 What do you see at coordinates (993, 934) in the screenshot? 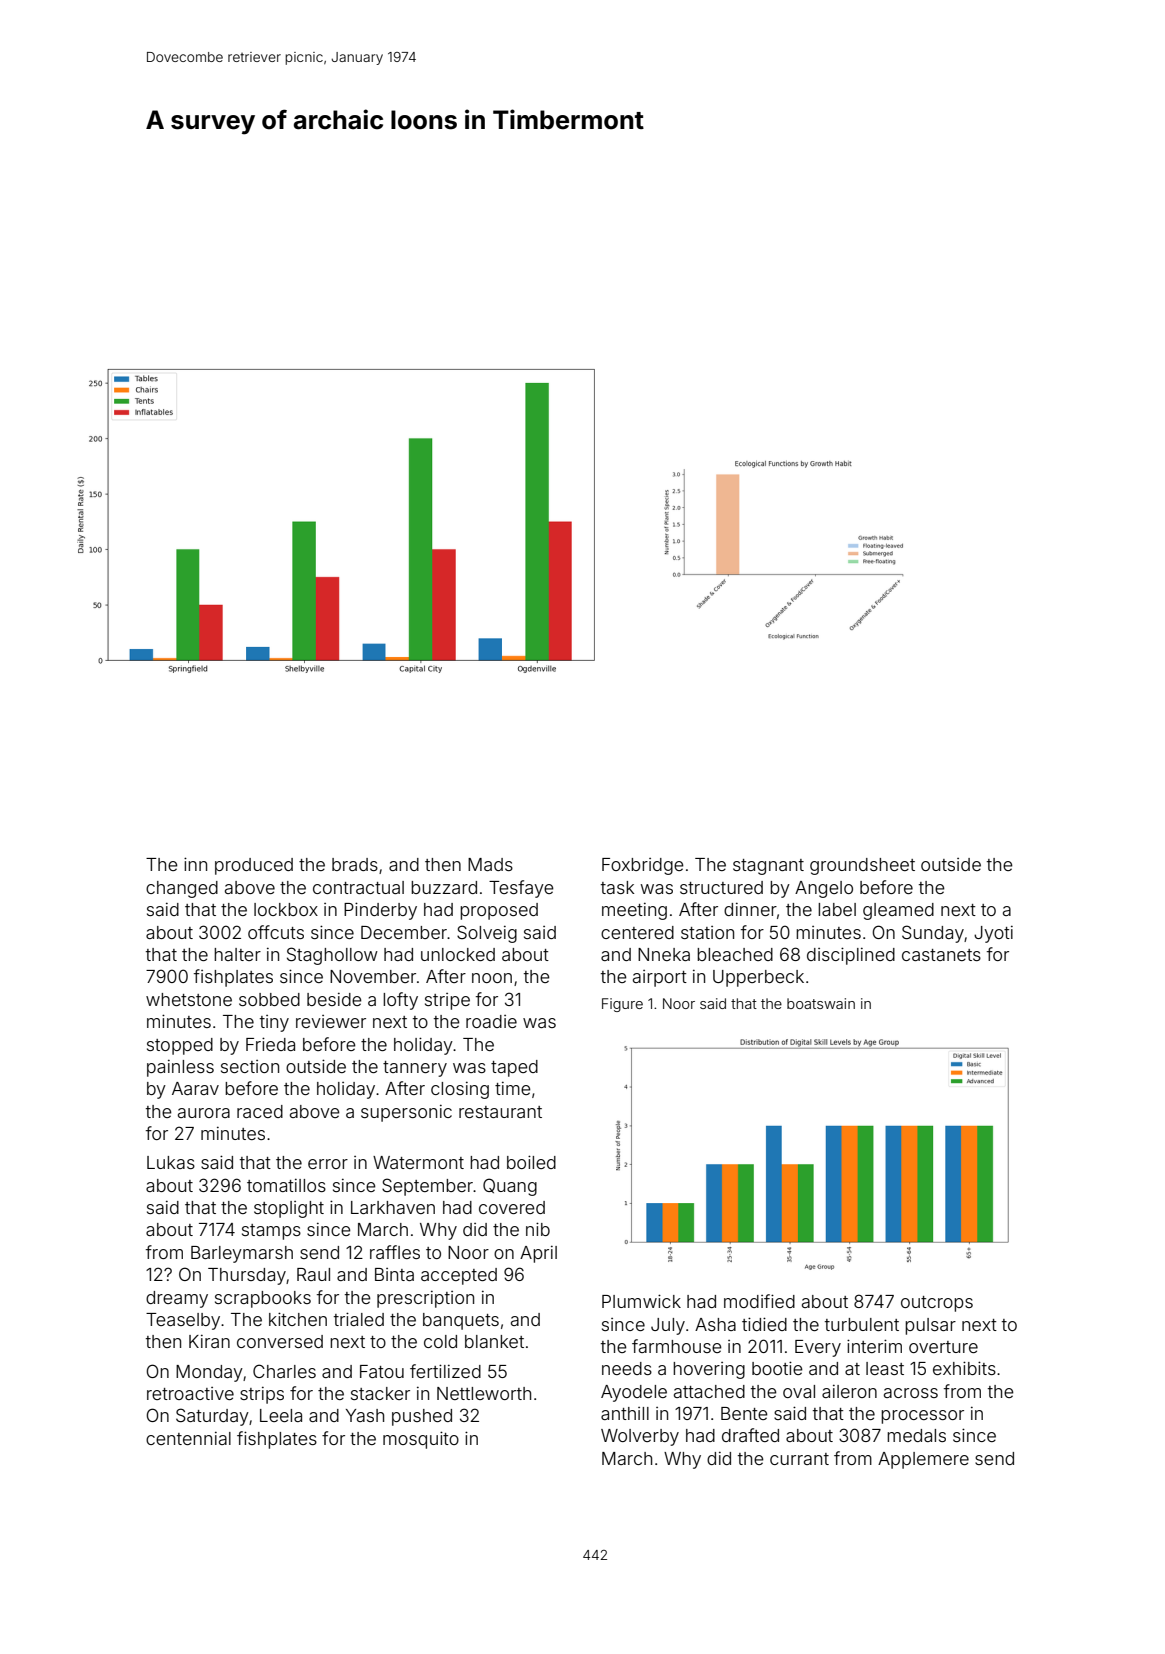
I see `Jyoti` at bounding box center [993, 934].
